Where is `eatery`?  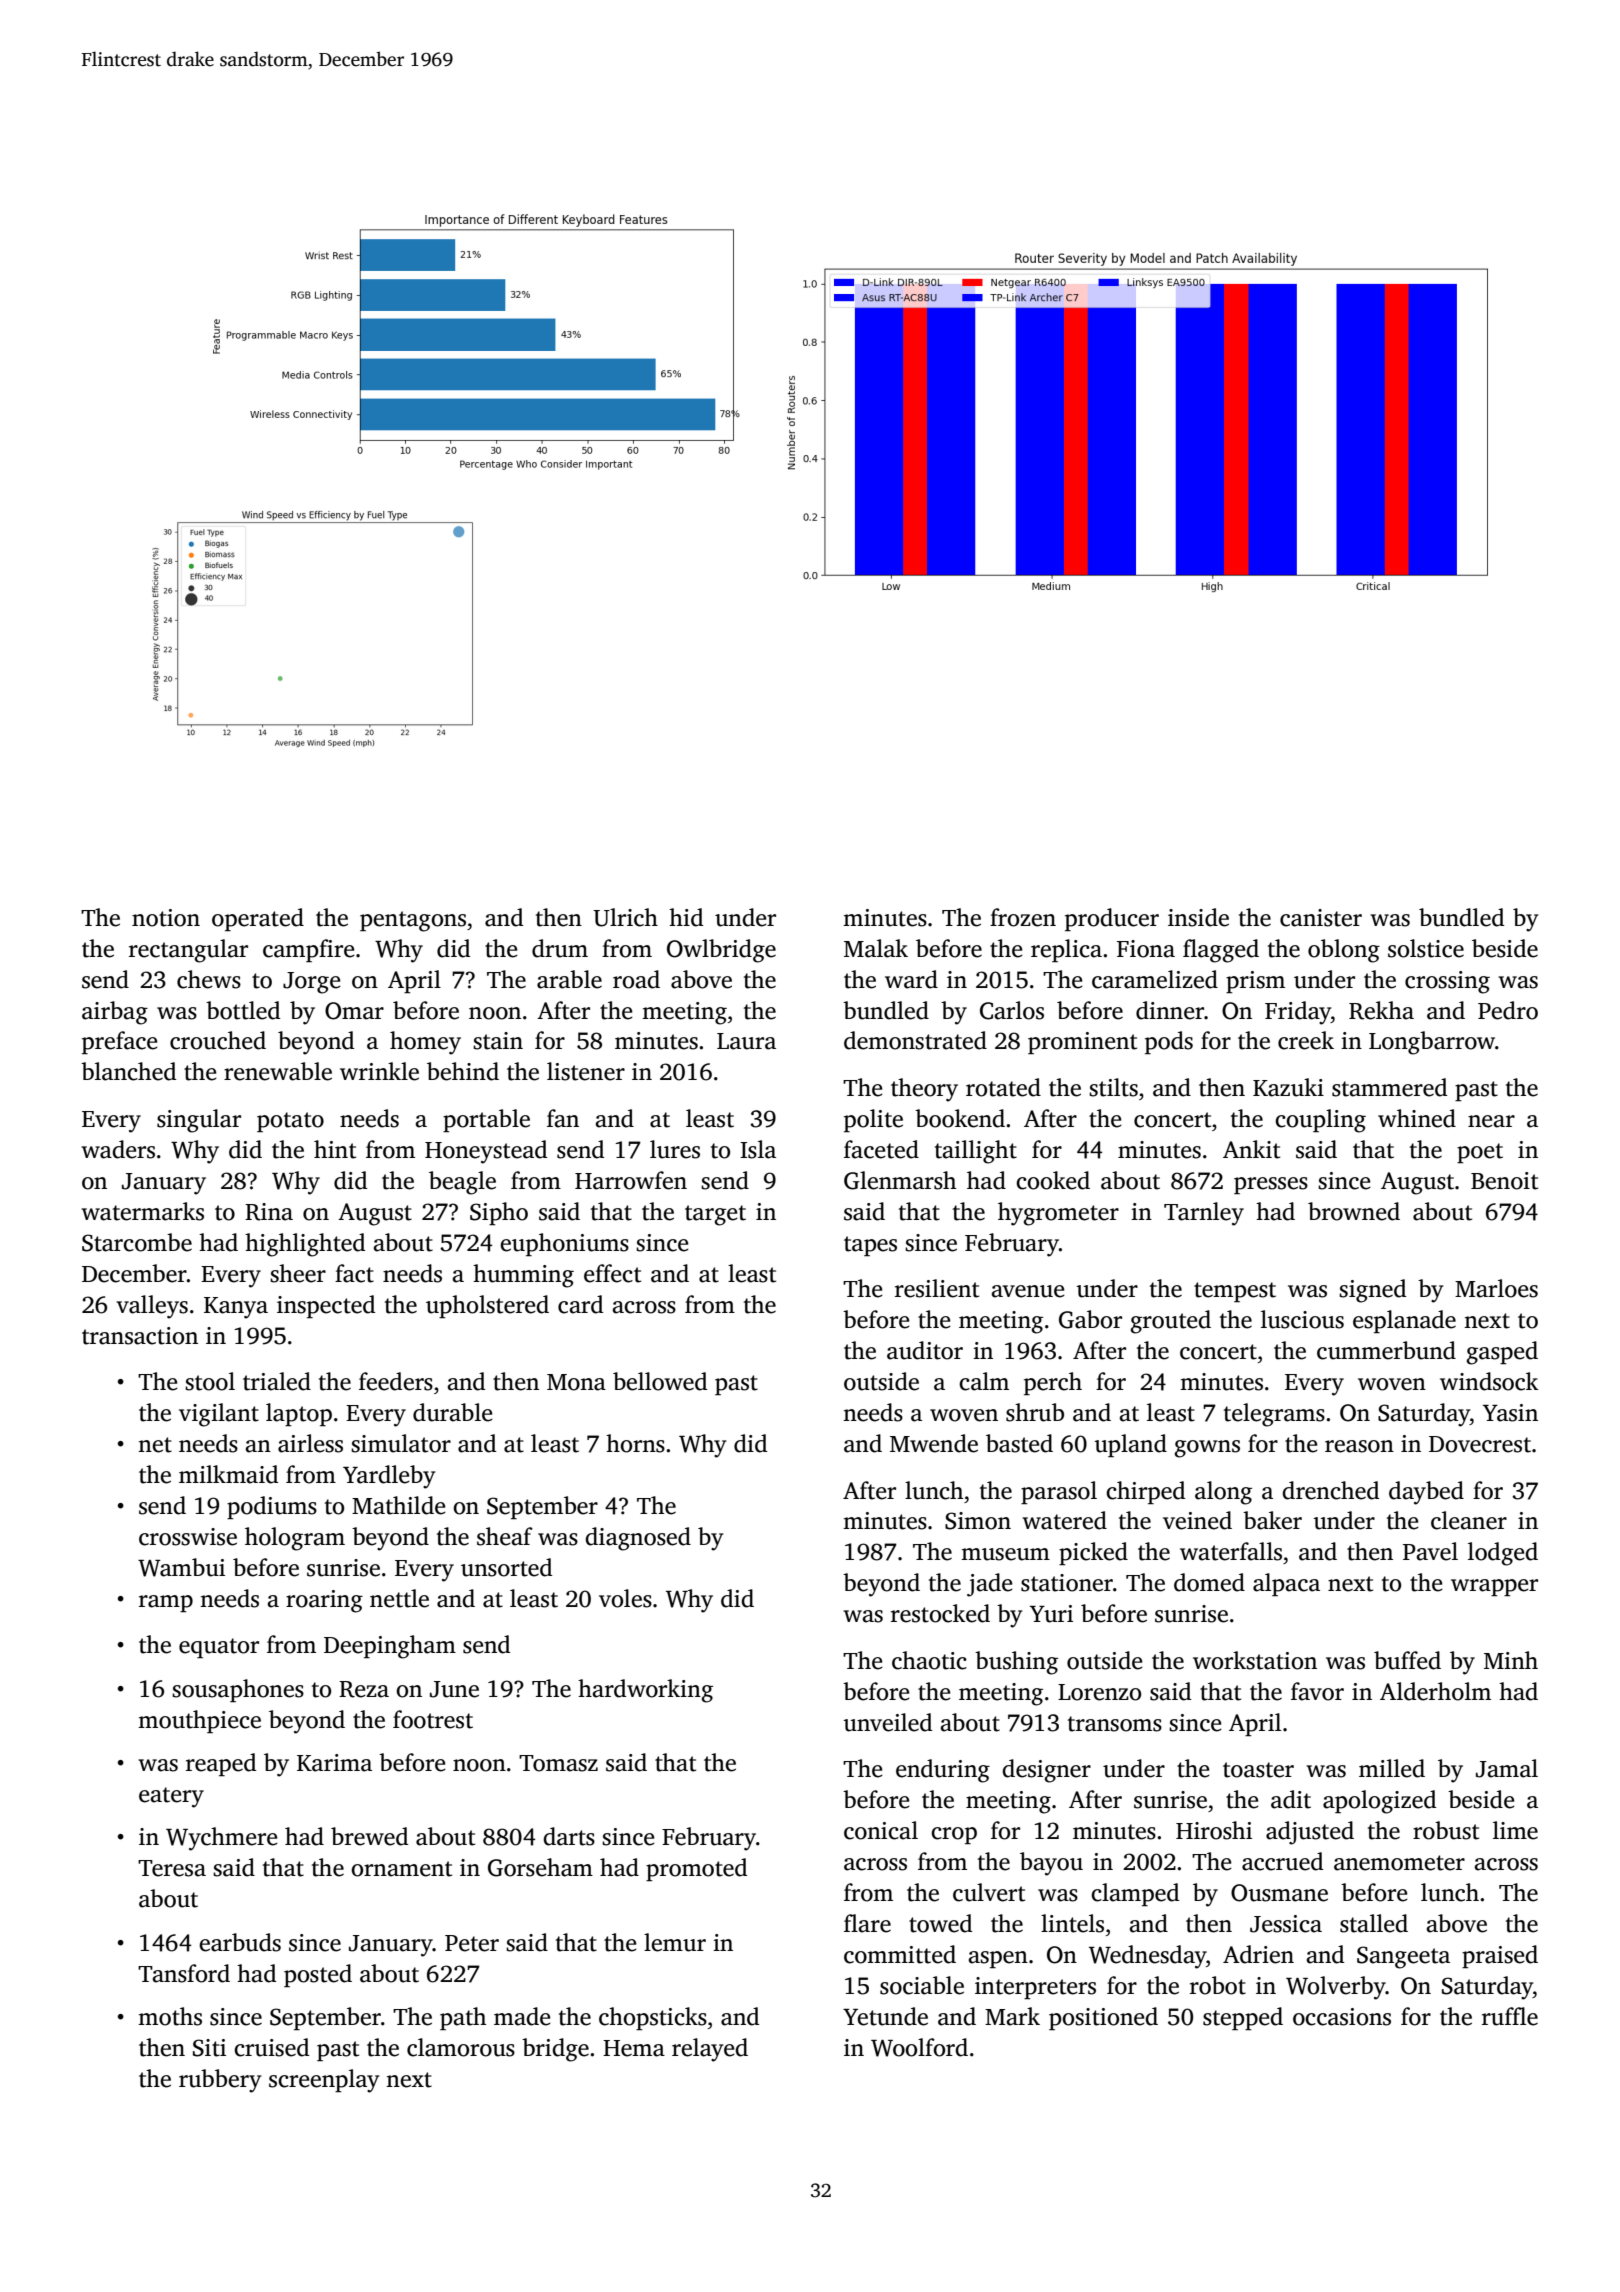 eatery is located at coordinates (171, 1797).
